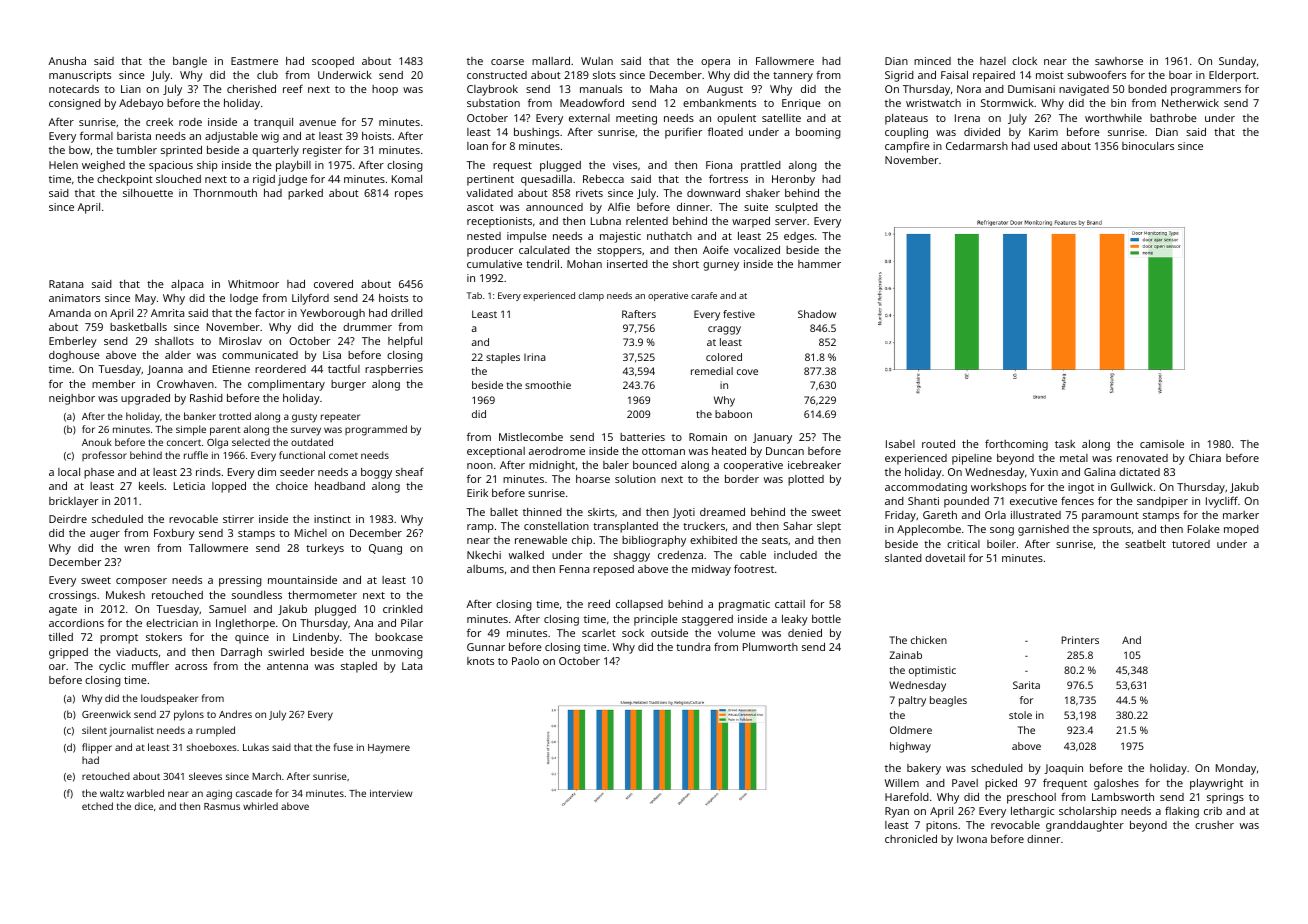 This screenshot has height=924, width=1308. Describe the element at coordinates (1119, 61) in the screenshot. I see `sawhorse` at that location.
